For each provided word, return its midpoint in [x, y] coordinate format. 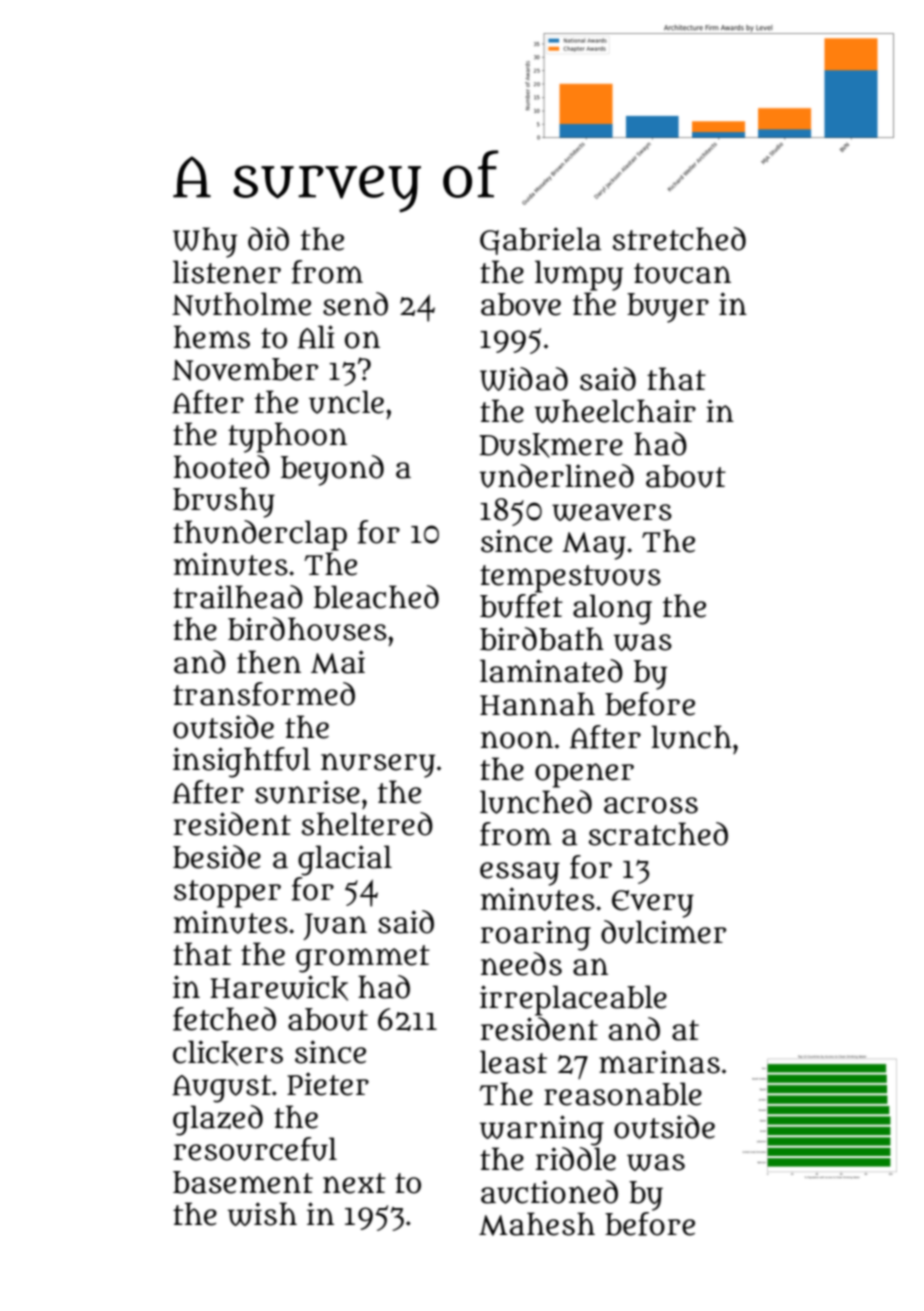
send [355, 304]
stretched [679, 239]
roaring [535, 935]
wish [262, 1214]
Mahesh [537, 1224]
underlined [556, 476]
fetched [224, 1019]
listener [227, 272]
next [354, 1183]
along [612, 609]
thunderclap [260, 535]
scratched [658, 834]
